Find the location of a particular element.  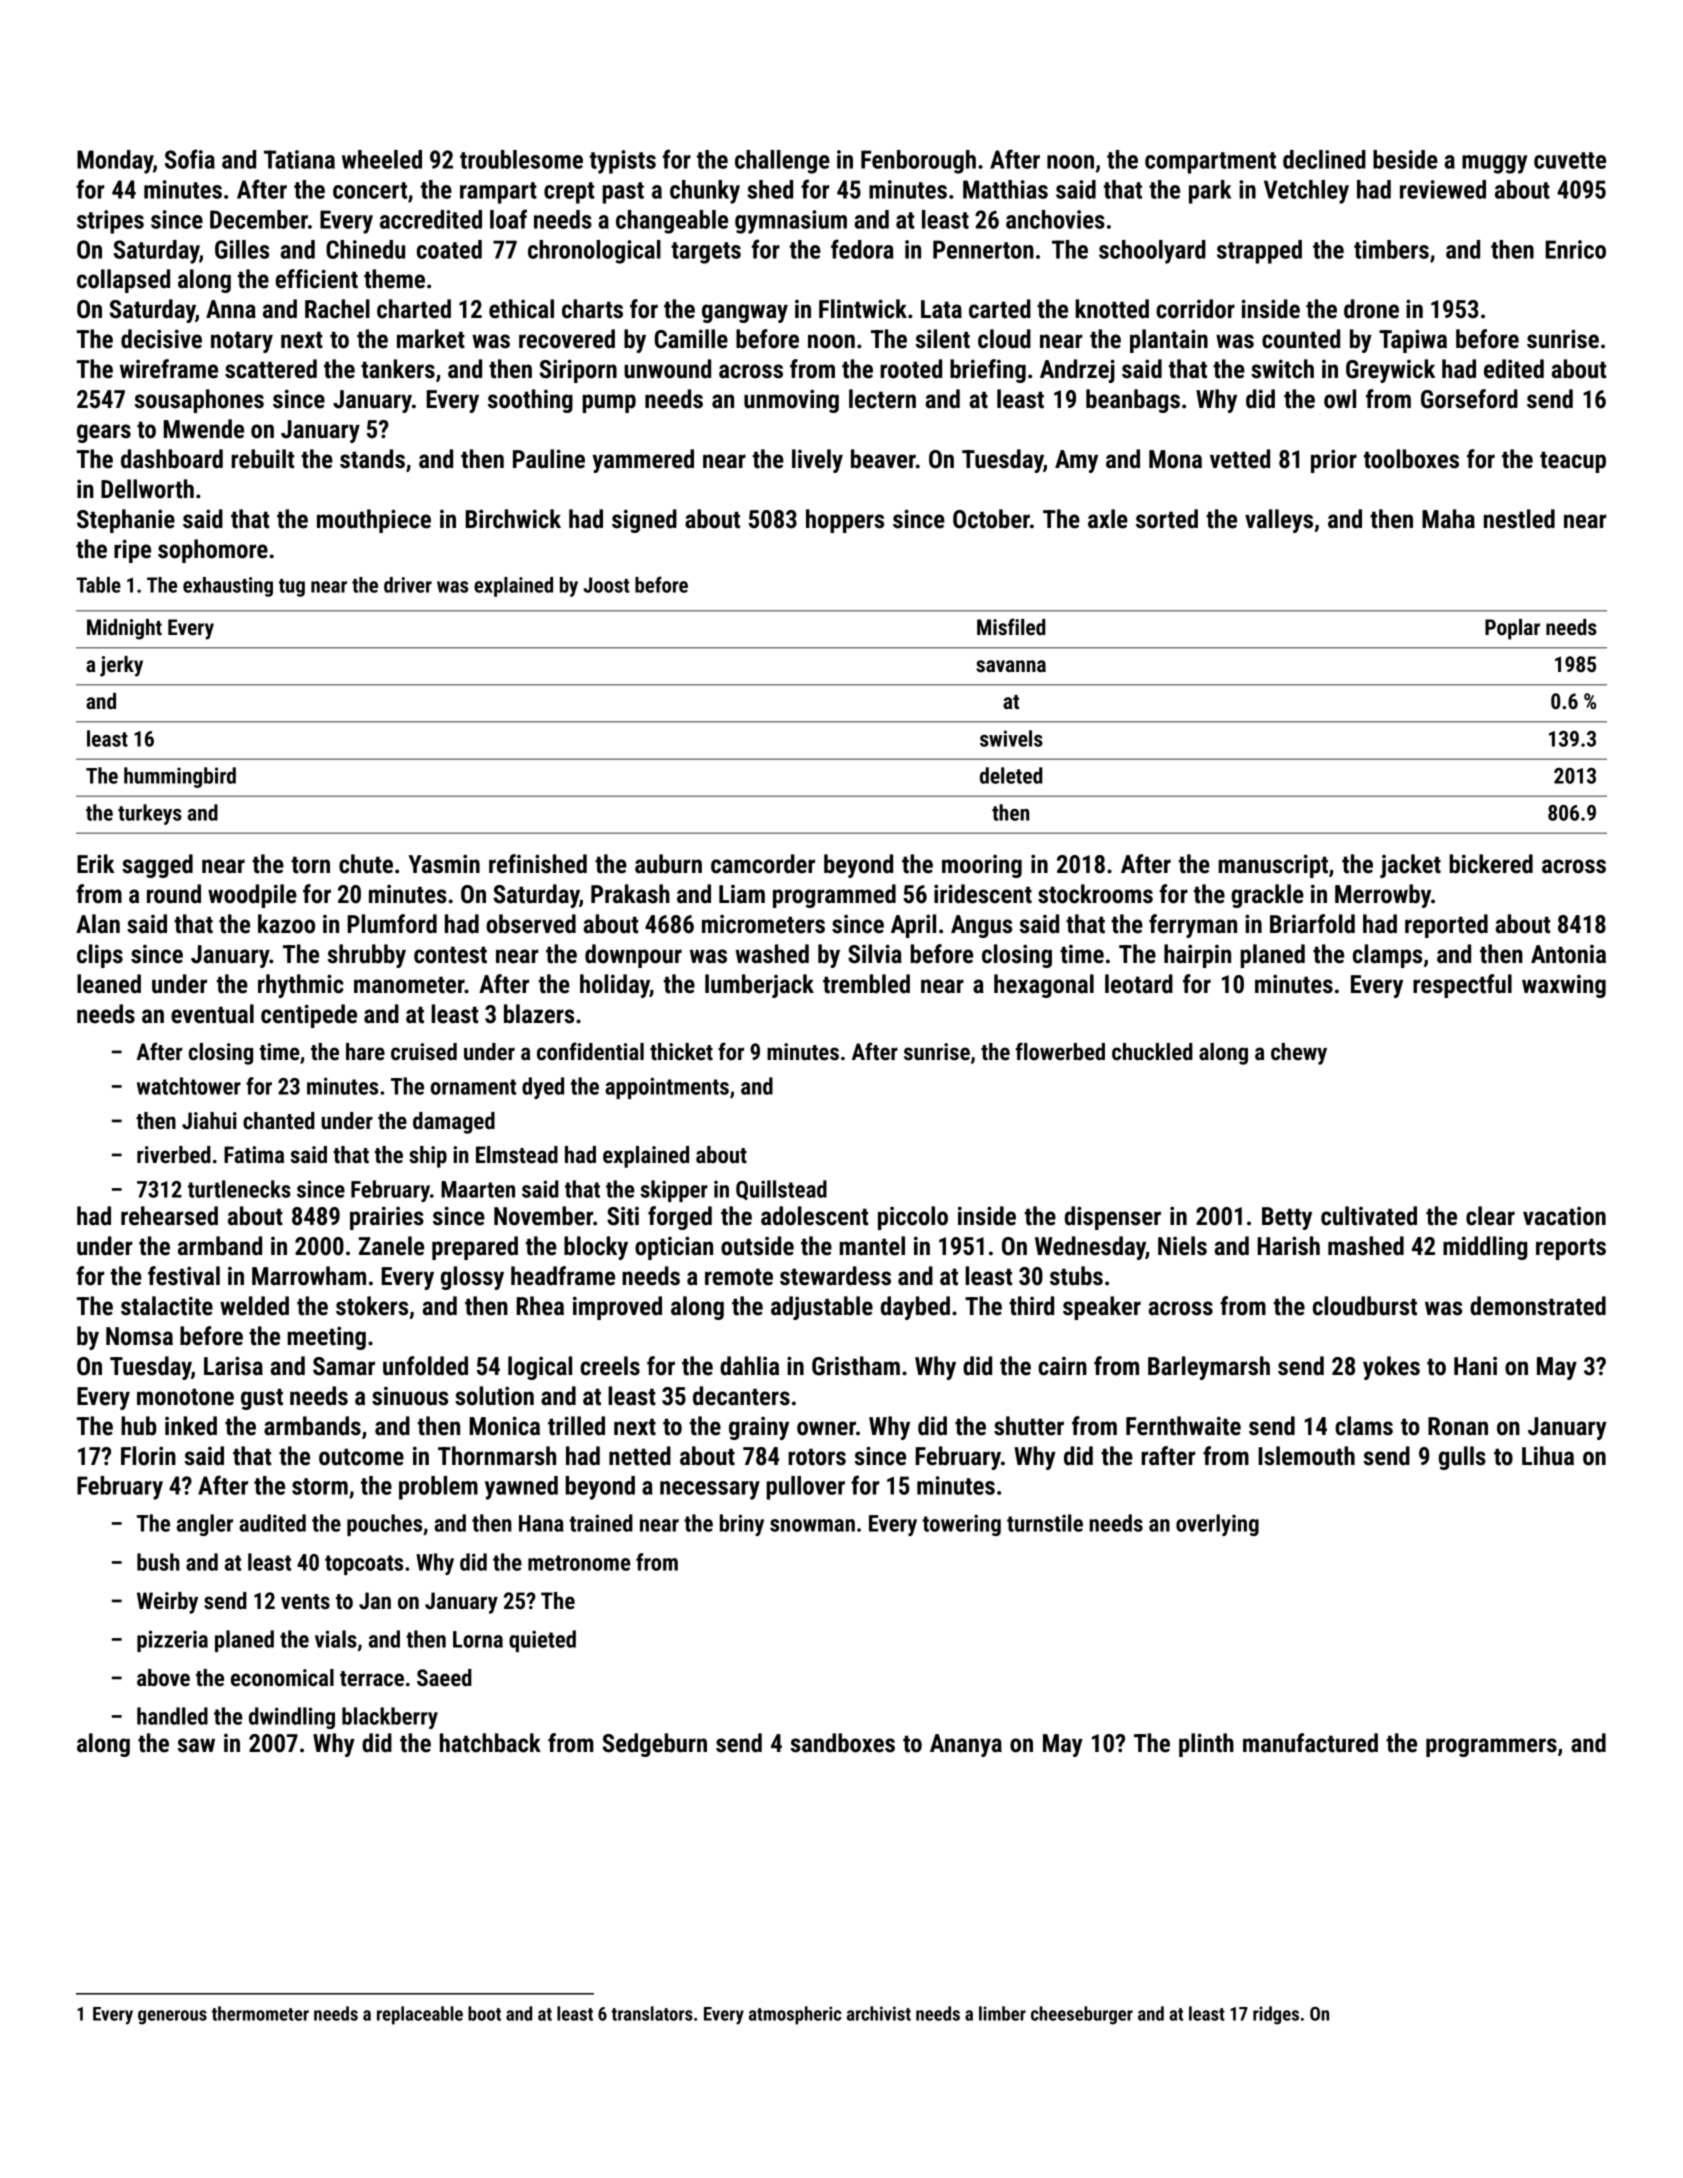

Monday is located at coordinates (115, 162).
